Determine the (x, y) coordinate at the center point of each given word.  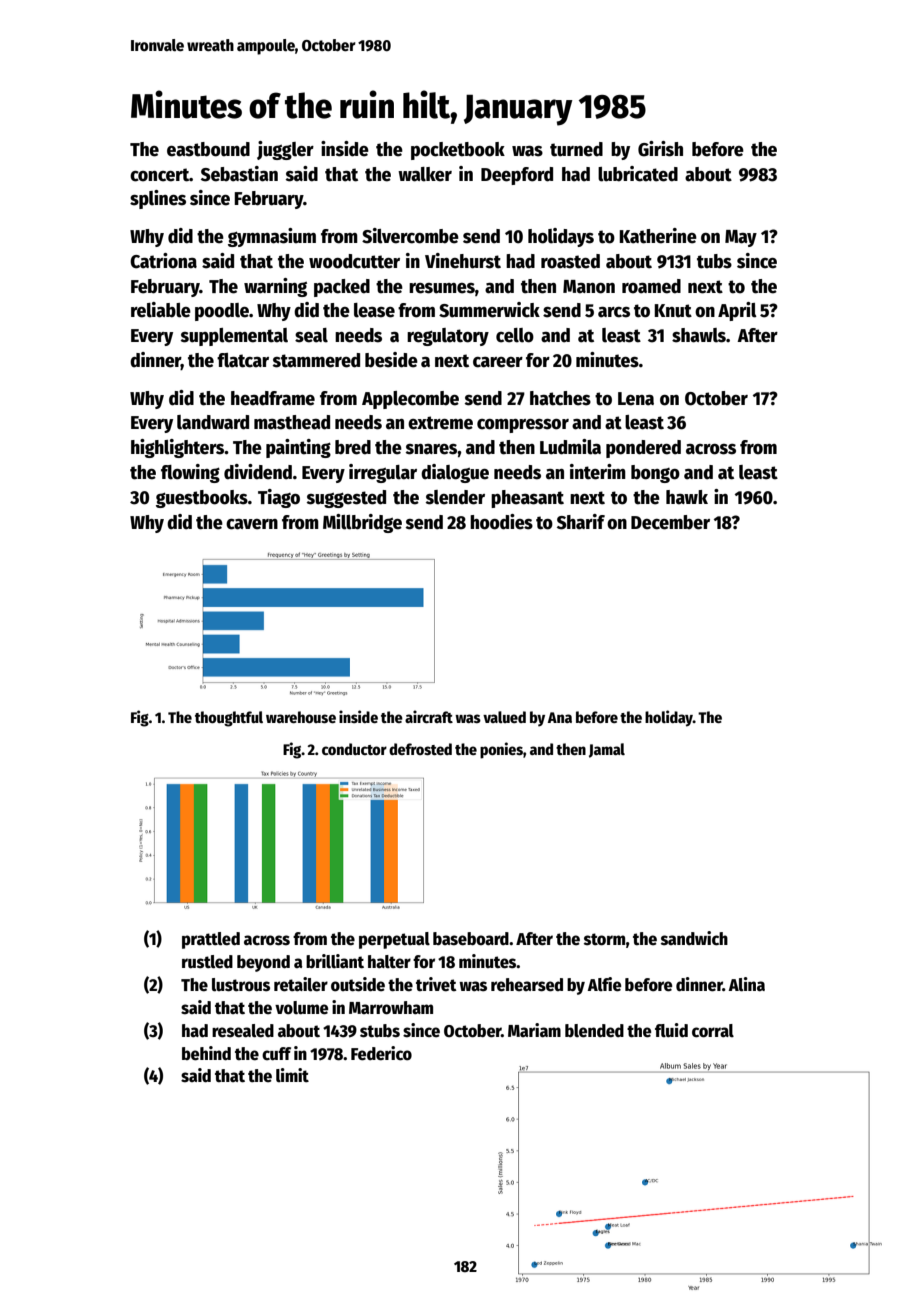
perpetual (394, 940)
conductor (354, 749)
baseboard (471, 939)
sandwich (694, 938)
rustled (207, 962)
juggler (285, 150)
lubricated (638, 174)
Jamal (607, 750)
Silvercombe (410, 236)
